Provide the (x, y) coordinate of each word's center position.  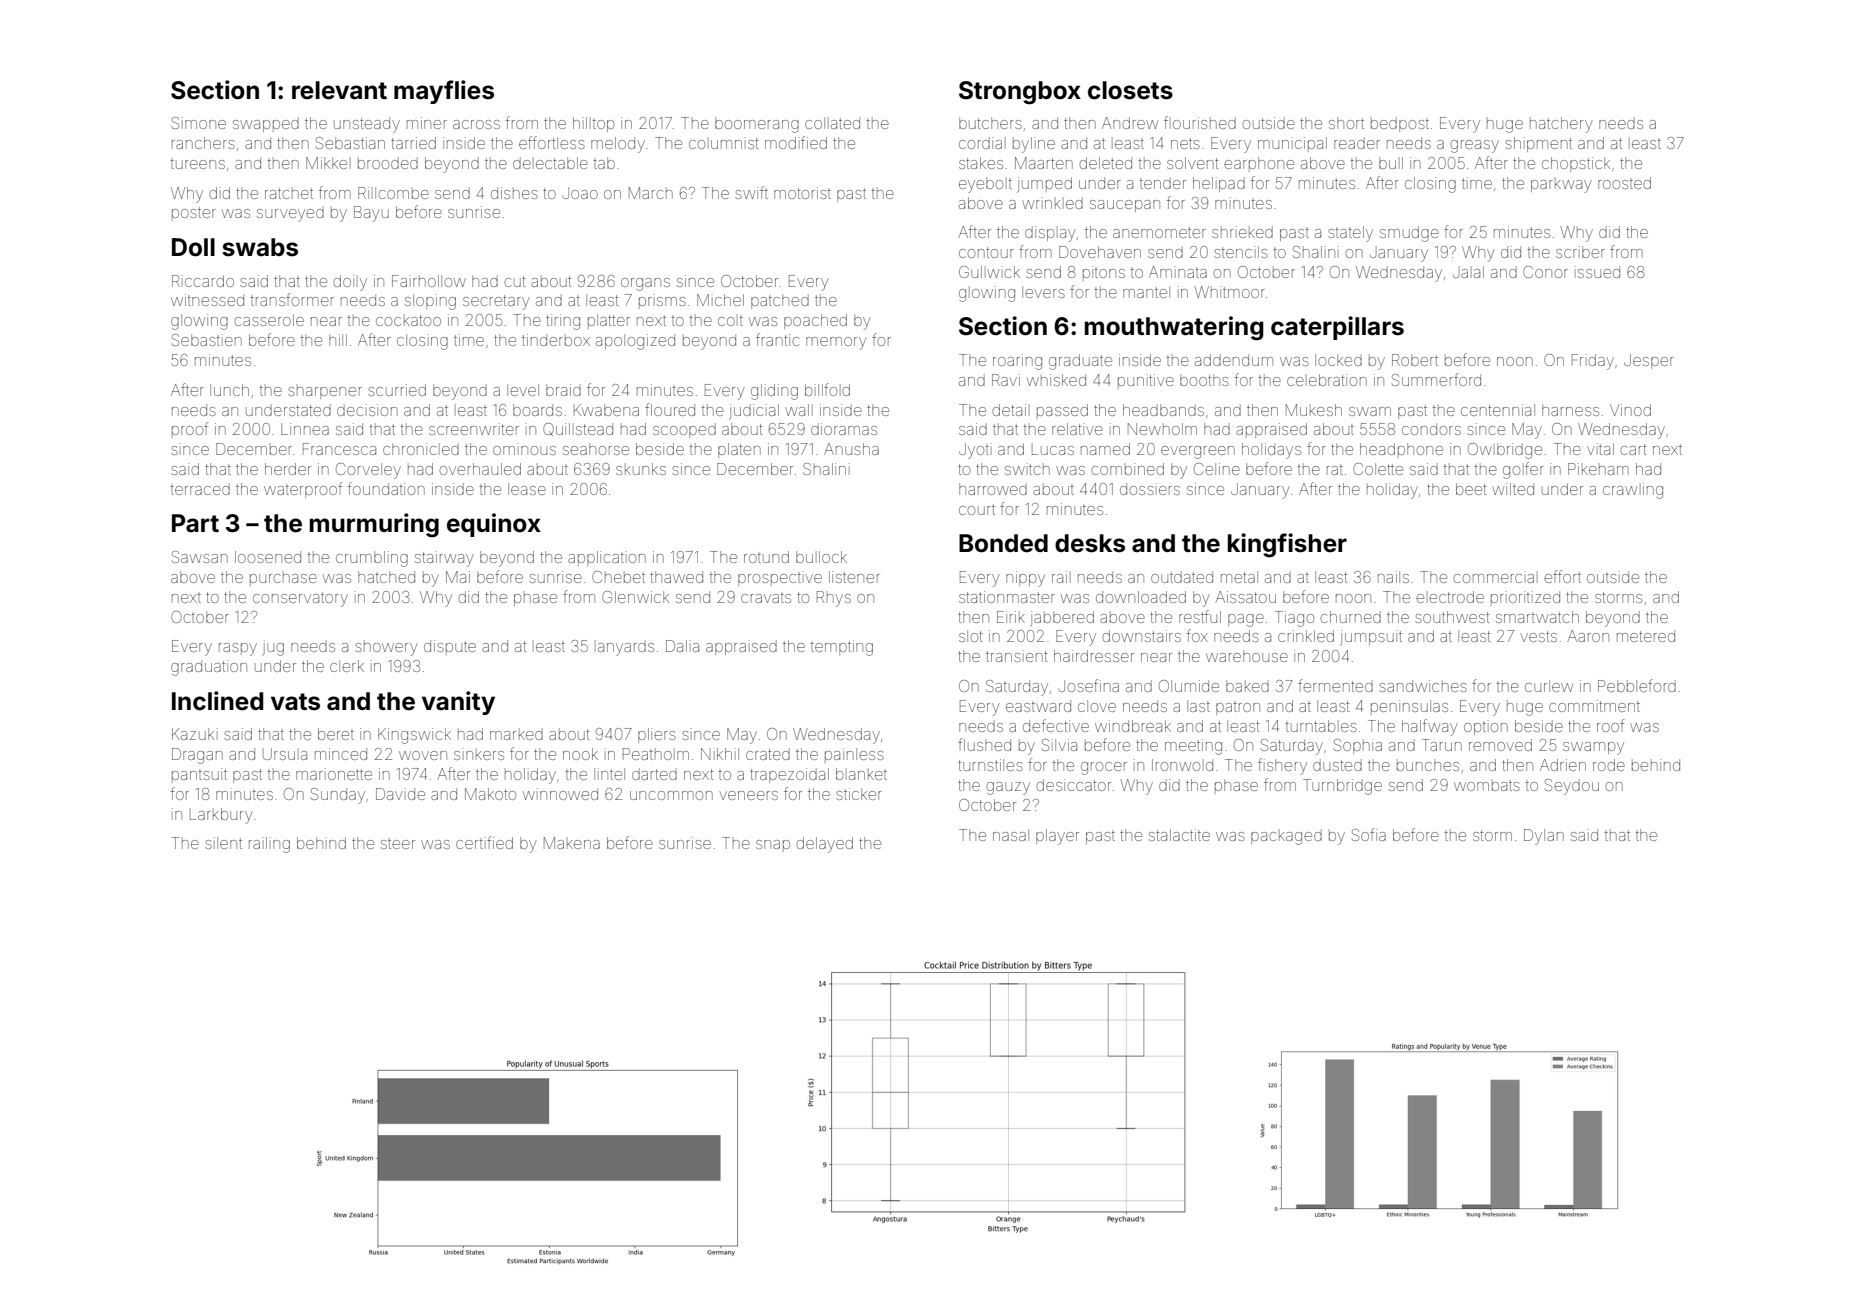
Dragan (197, 756)
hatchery (1561, 125)
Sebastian (350, 143)
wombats (1487, 785)
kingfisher (1287, 545)
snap (773, 846)
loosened (268, 557)
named (1105, 449)
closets (1130, 90)
